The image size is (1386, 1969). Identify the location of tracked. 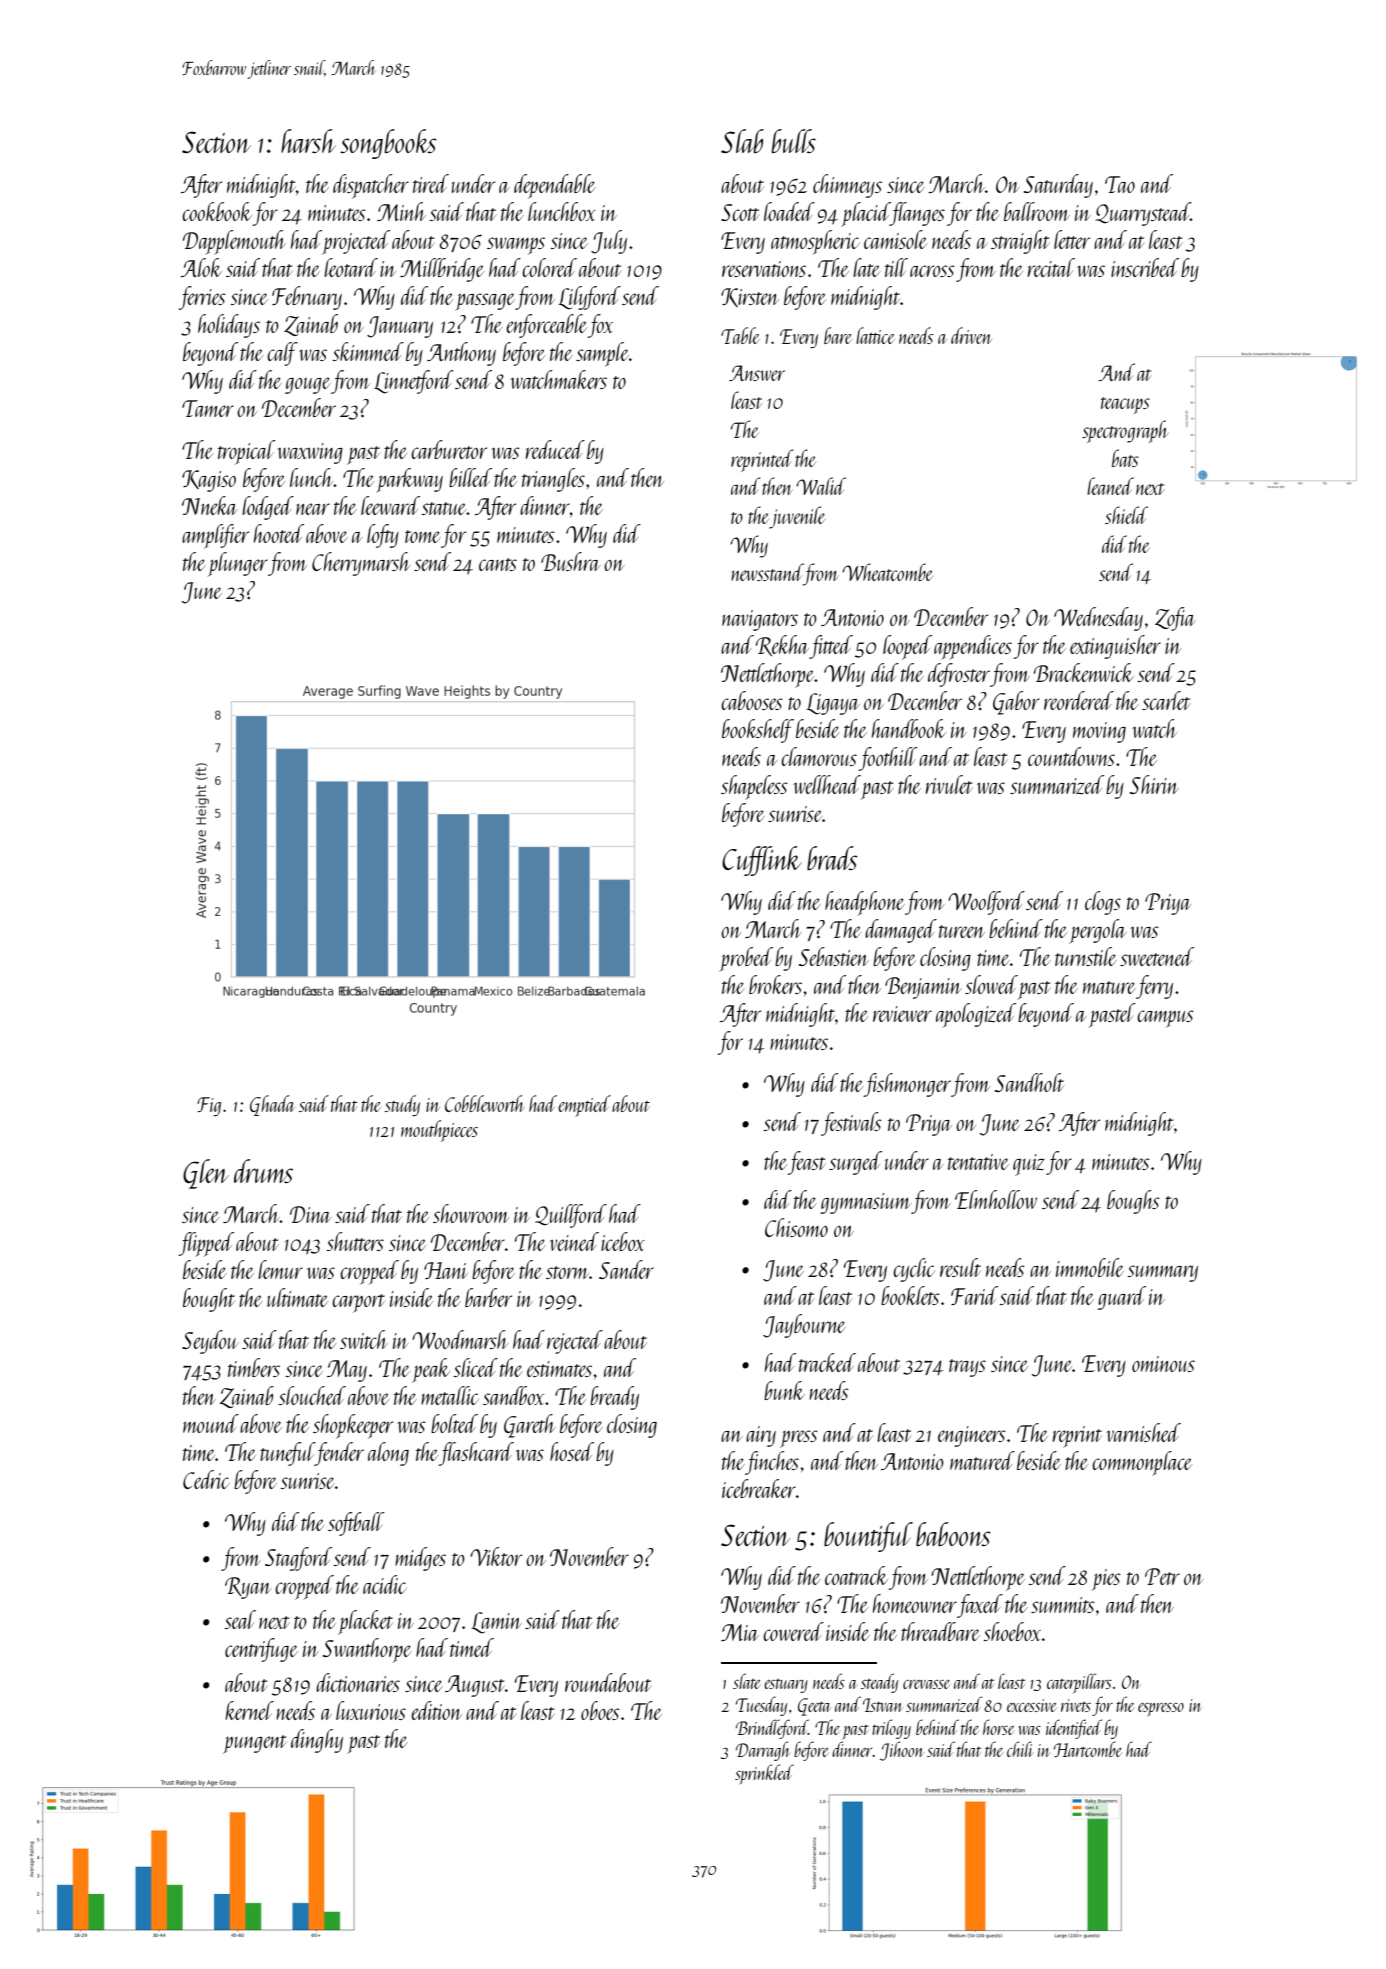
(827, 1362).
